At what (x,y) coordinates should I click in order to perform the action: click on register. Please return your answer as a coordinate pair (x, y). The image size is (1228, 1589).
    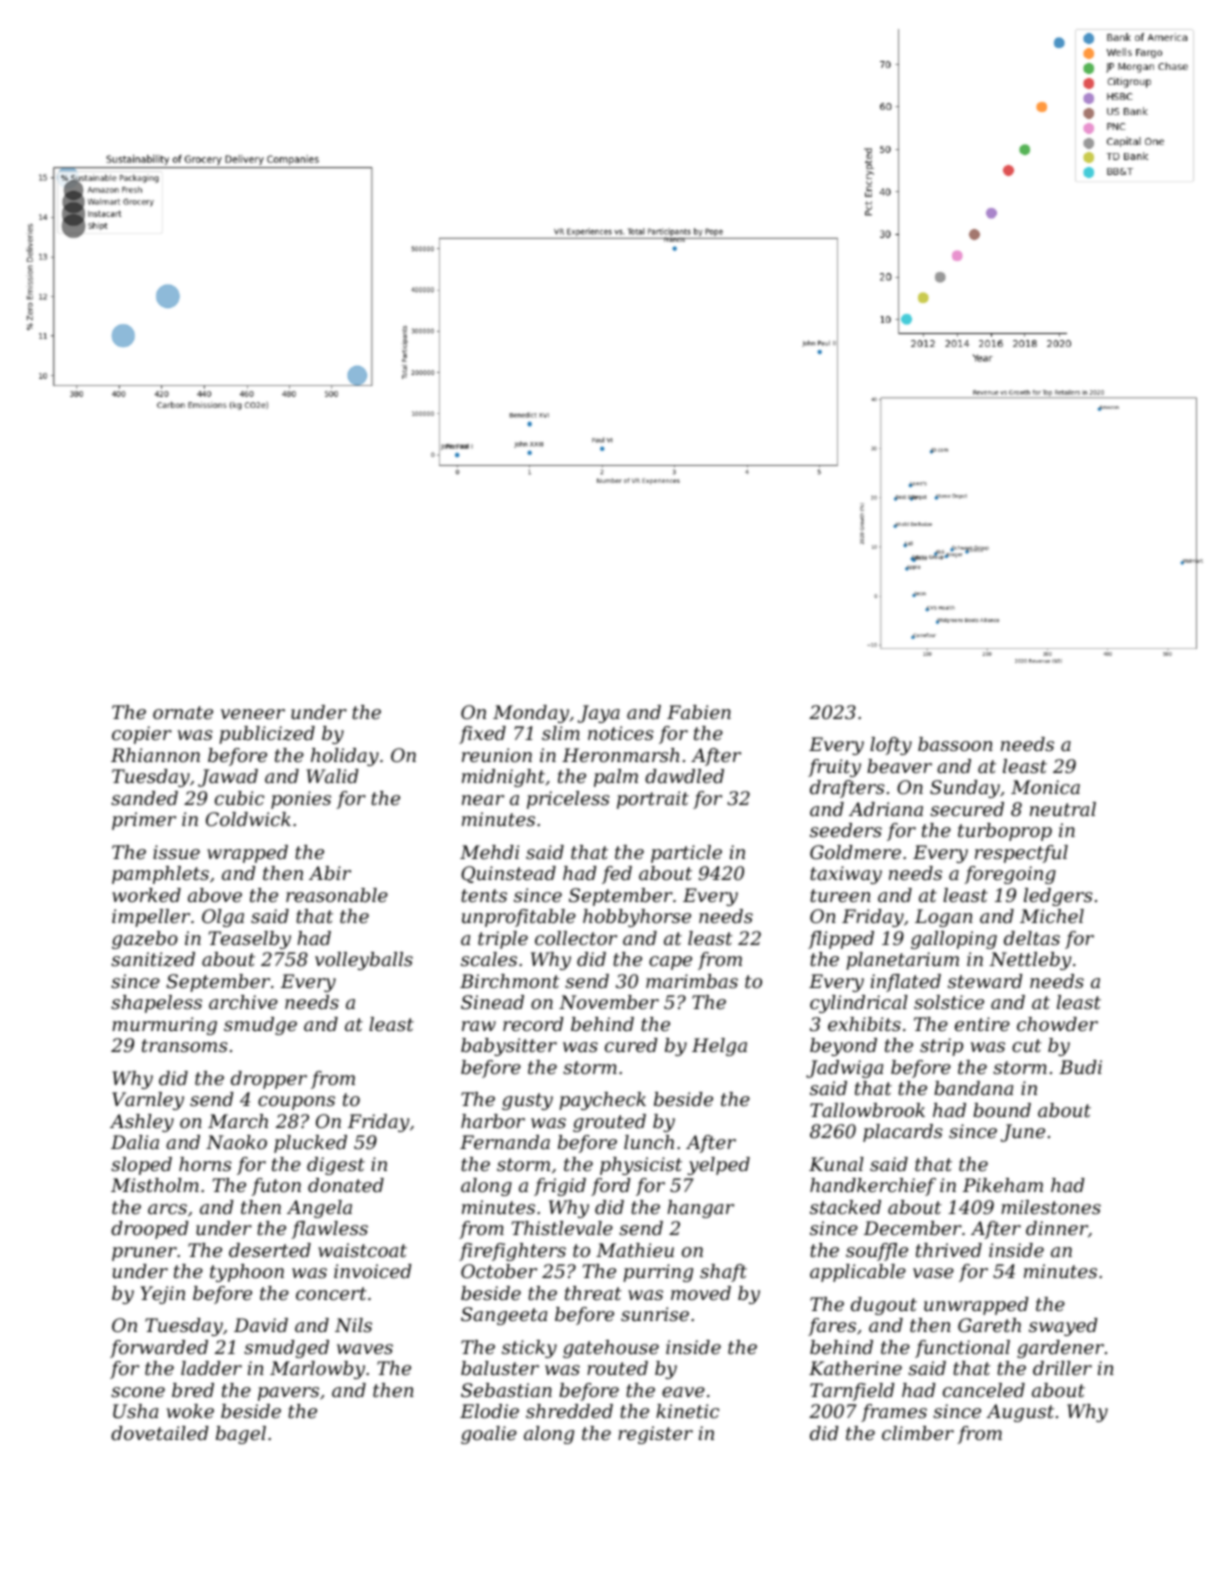
    Looking at the image, I should click on (655, 1435).
